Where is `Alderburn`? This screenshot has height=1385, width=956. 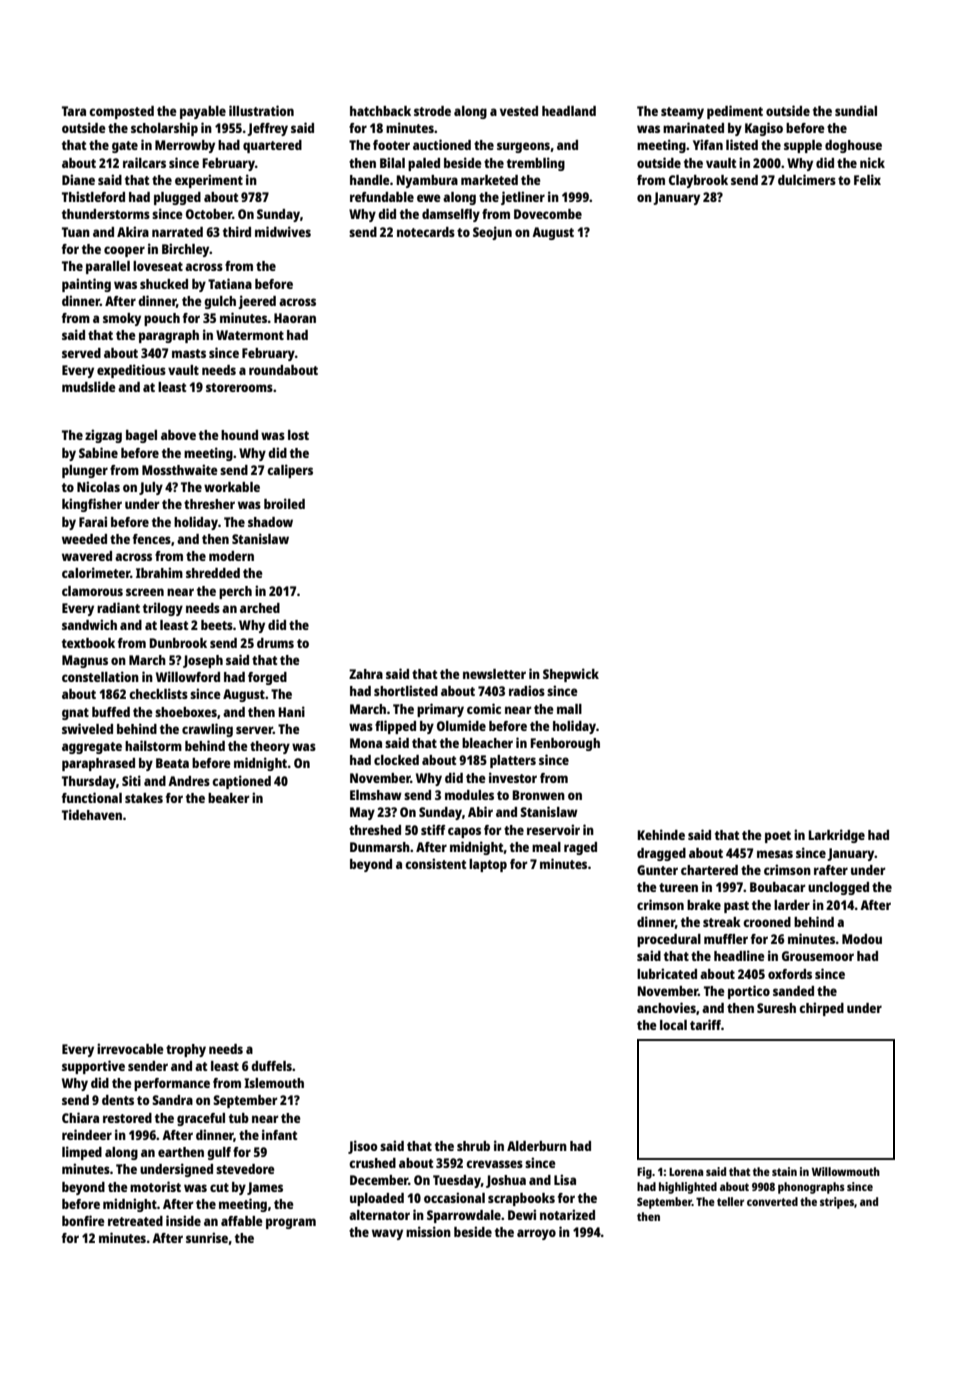
Alderburn is located at coordinates (537, 1146).
